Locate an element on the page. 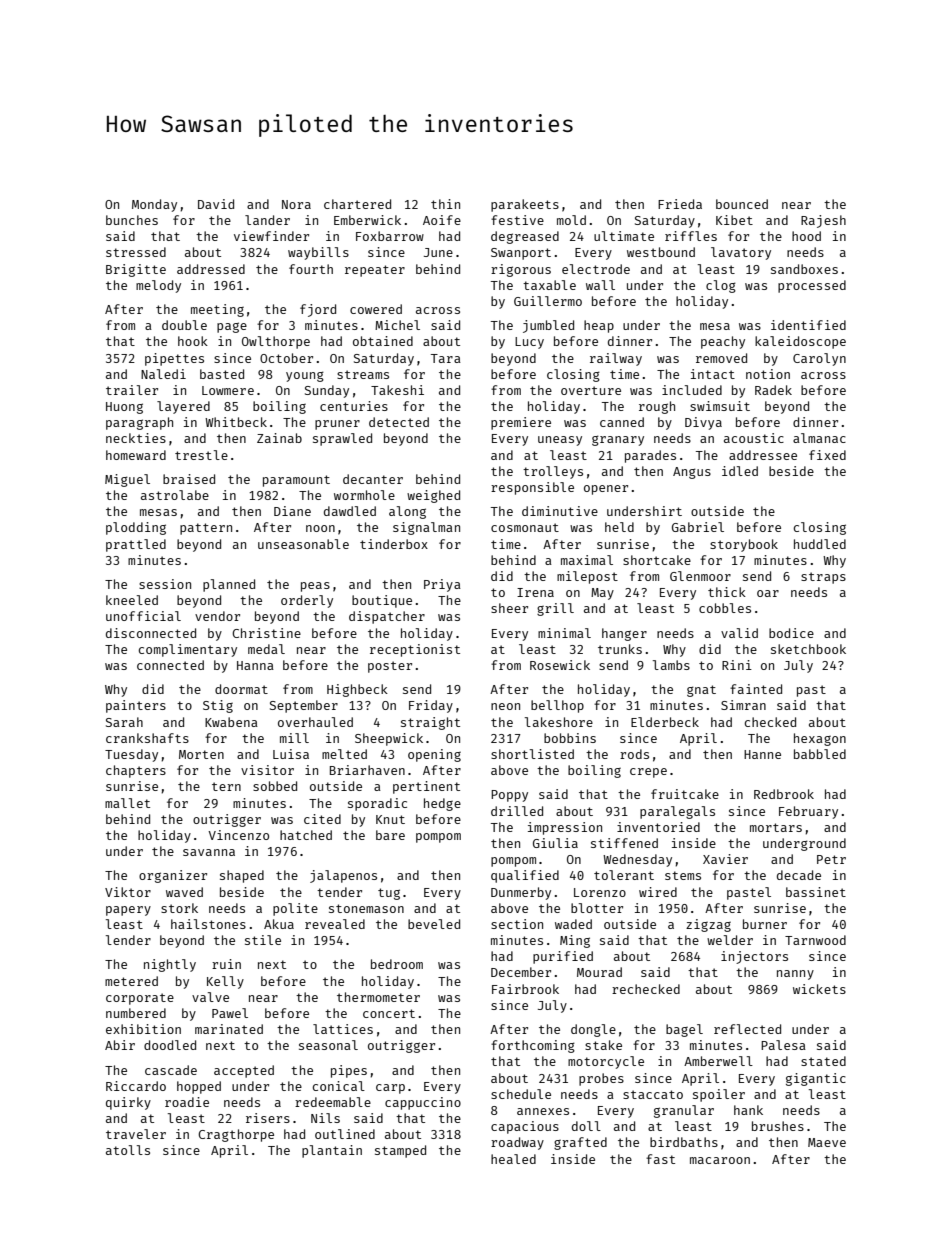 The height and width of the document is (1233, 952). Rajesh is located at coordinates (823, 221).
